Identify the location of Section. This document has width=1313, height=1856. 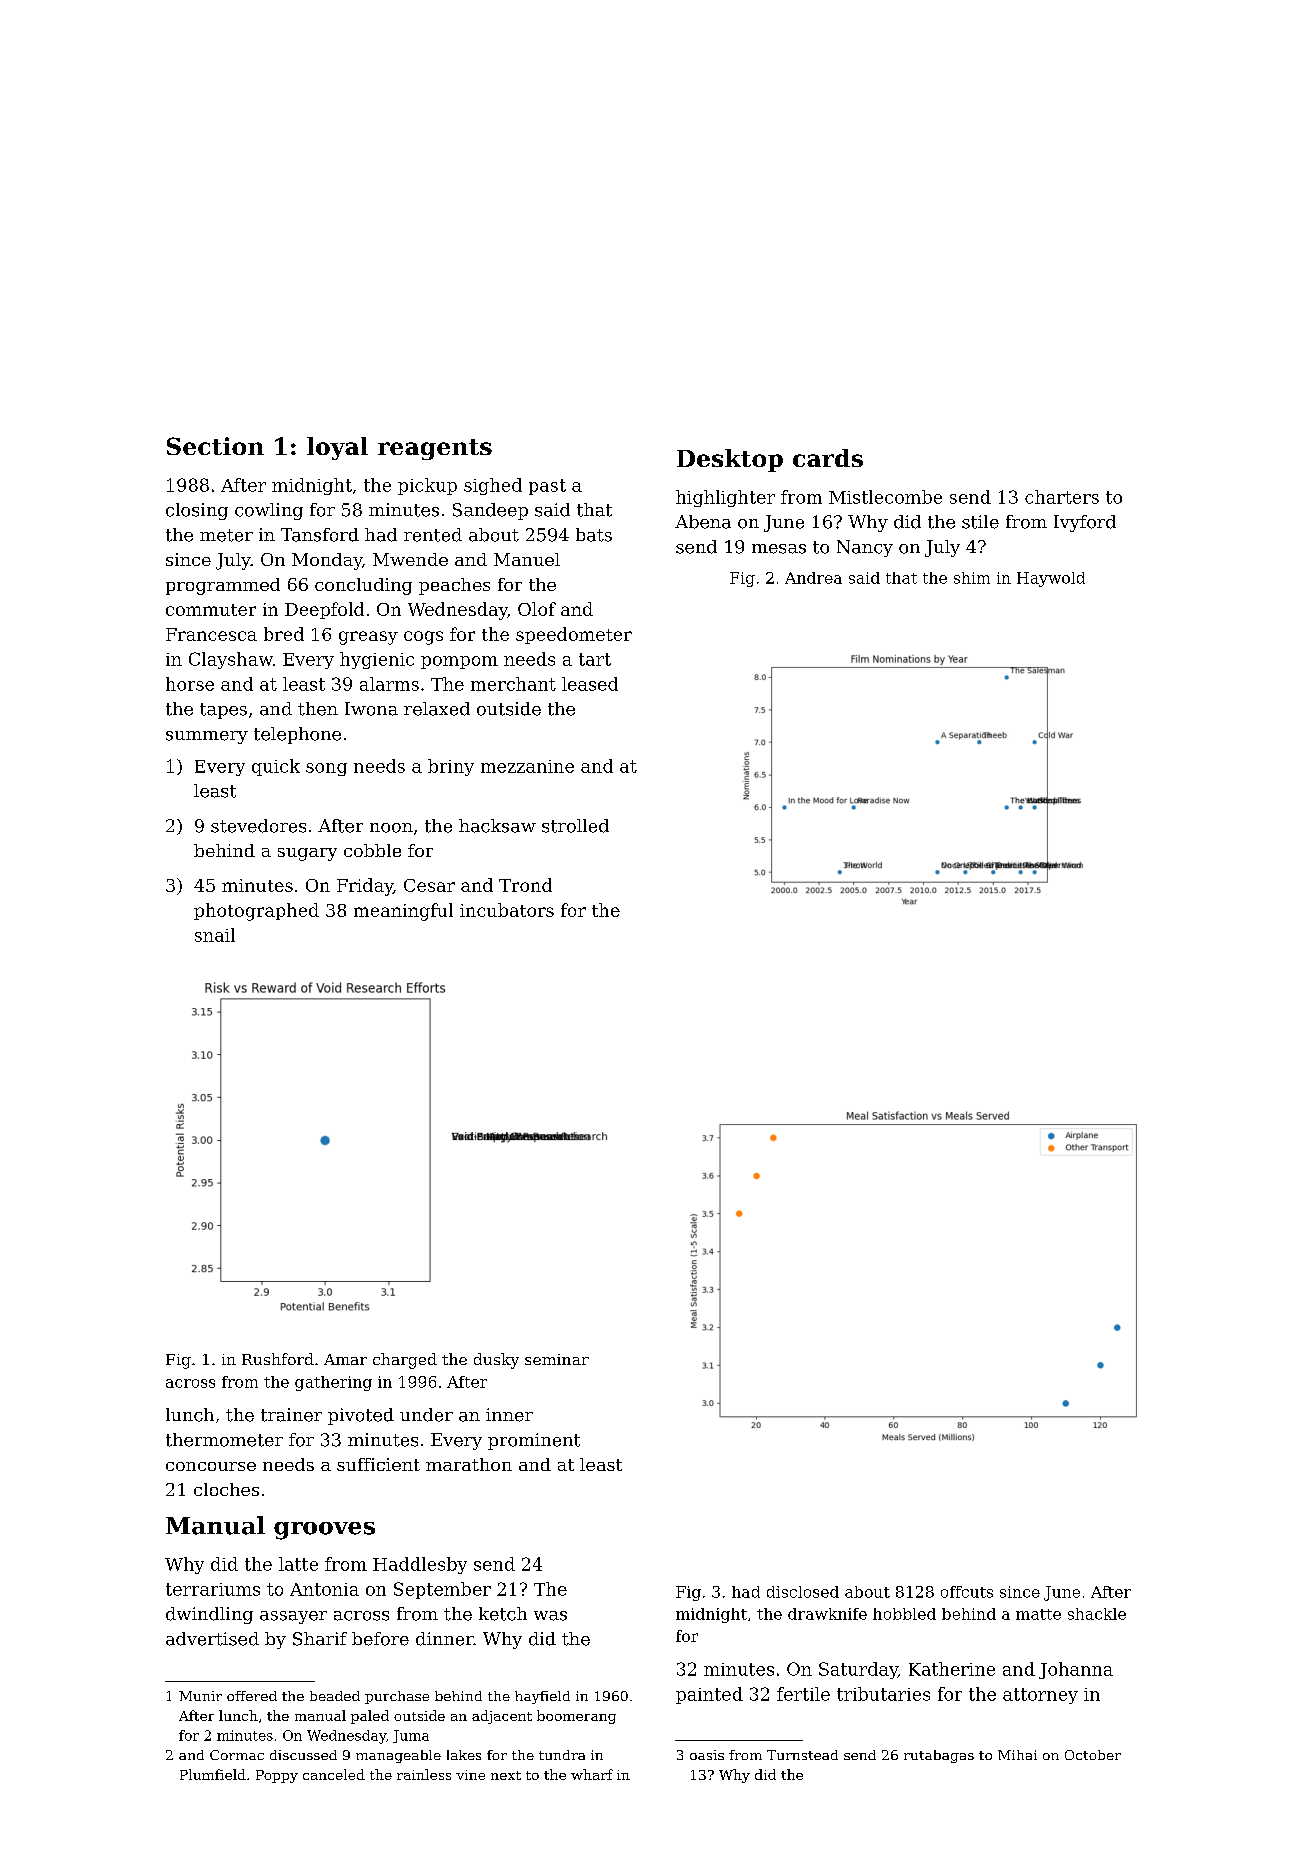
(215, 446).
